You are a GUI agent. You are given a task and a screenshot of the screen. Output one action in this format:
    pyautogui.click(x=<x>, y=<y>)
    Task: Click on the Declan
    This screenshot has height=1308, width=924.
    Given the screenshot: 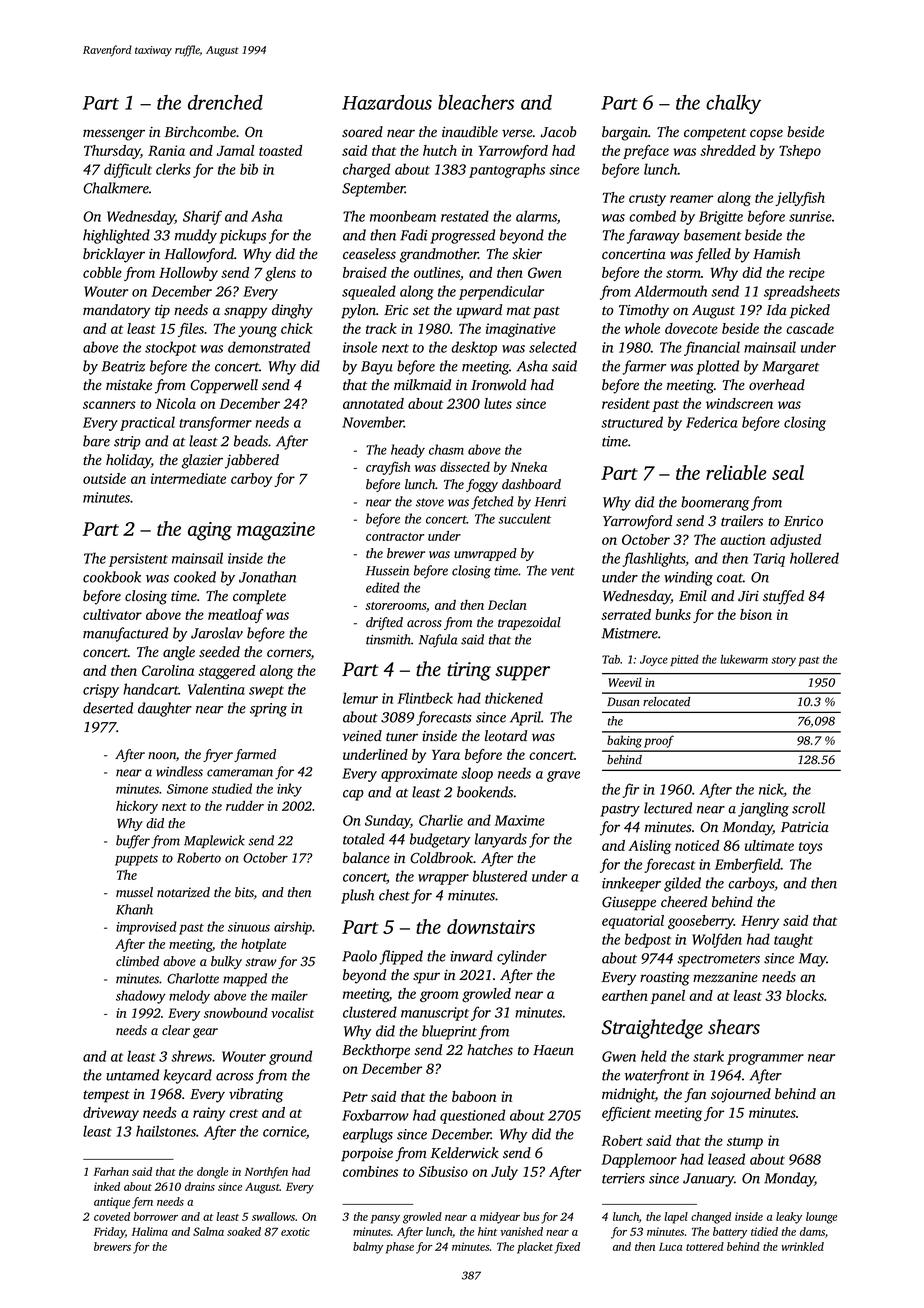 What is the action you would take?
    pyautogui.click(x=507, y=605)
